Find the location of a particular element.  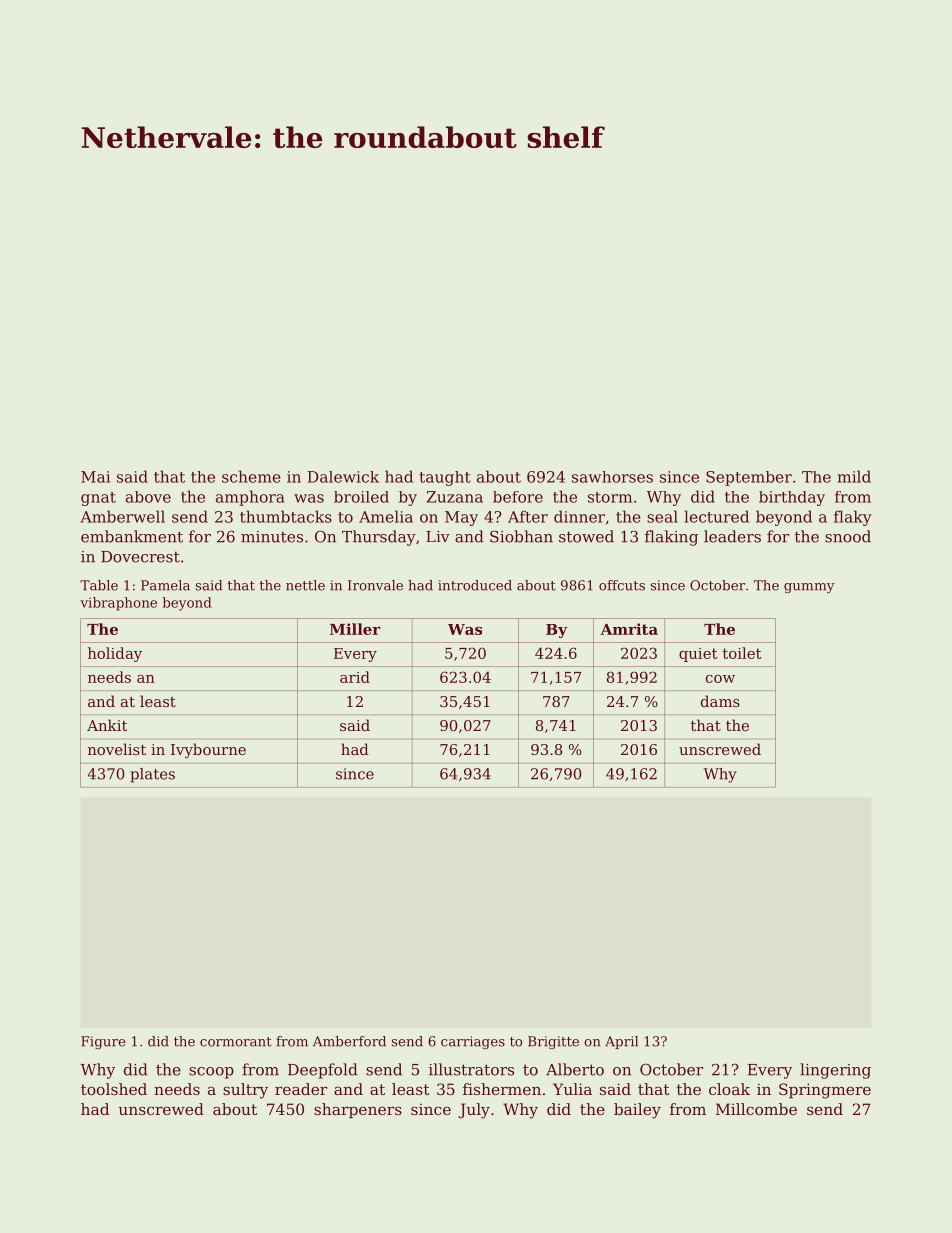

dams is located at coordinates (720, 701).
